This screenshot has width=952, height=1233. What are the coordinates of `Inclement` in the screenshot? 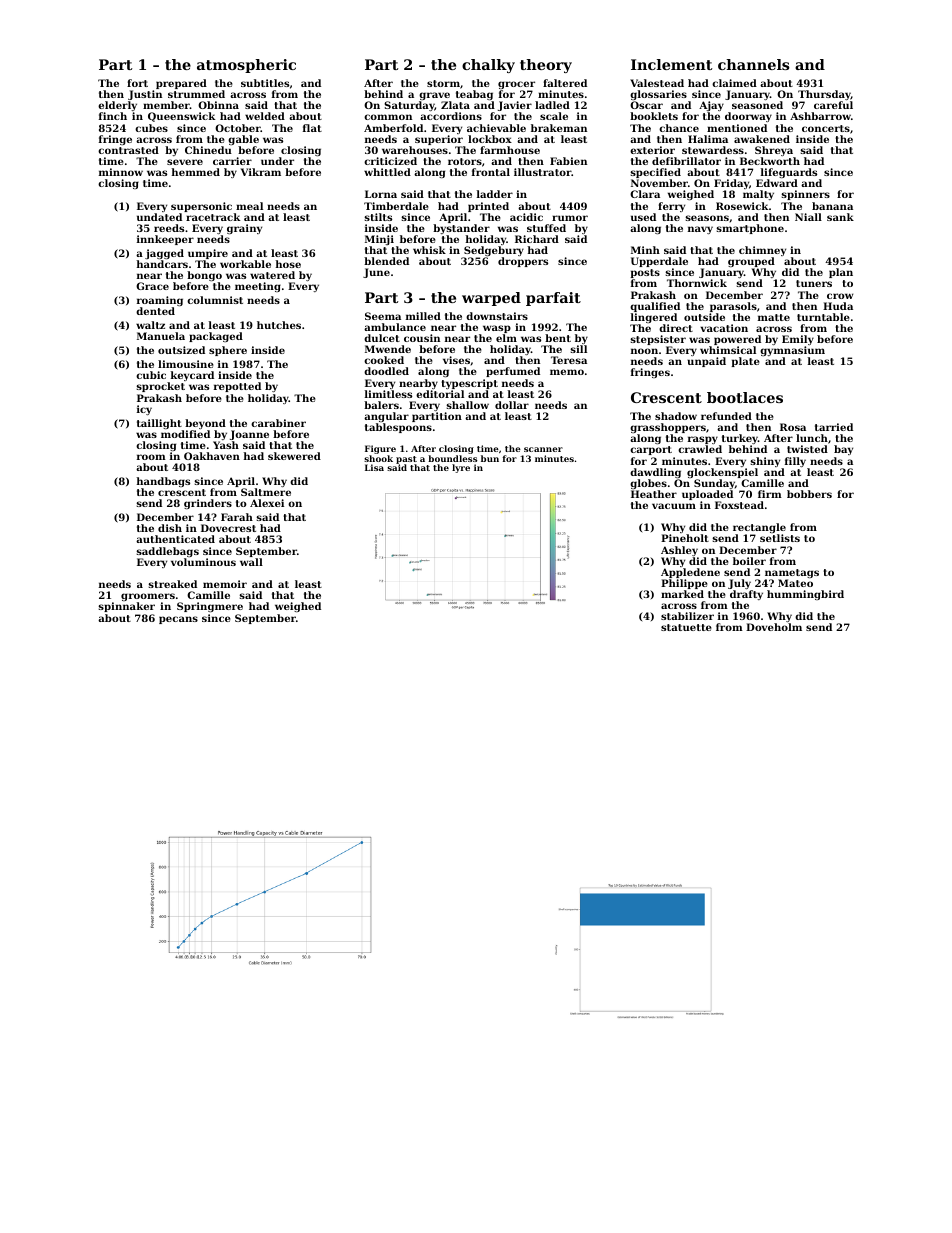 It's located at (671, 64).
